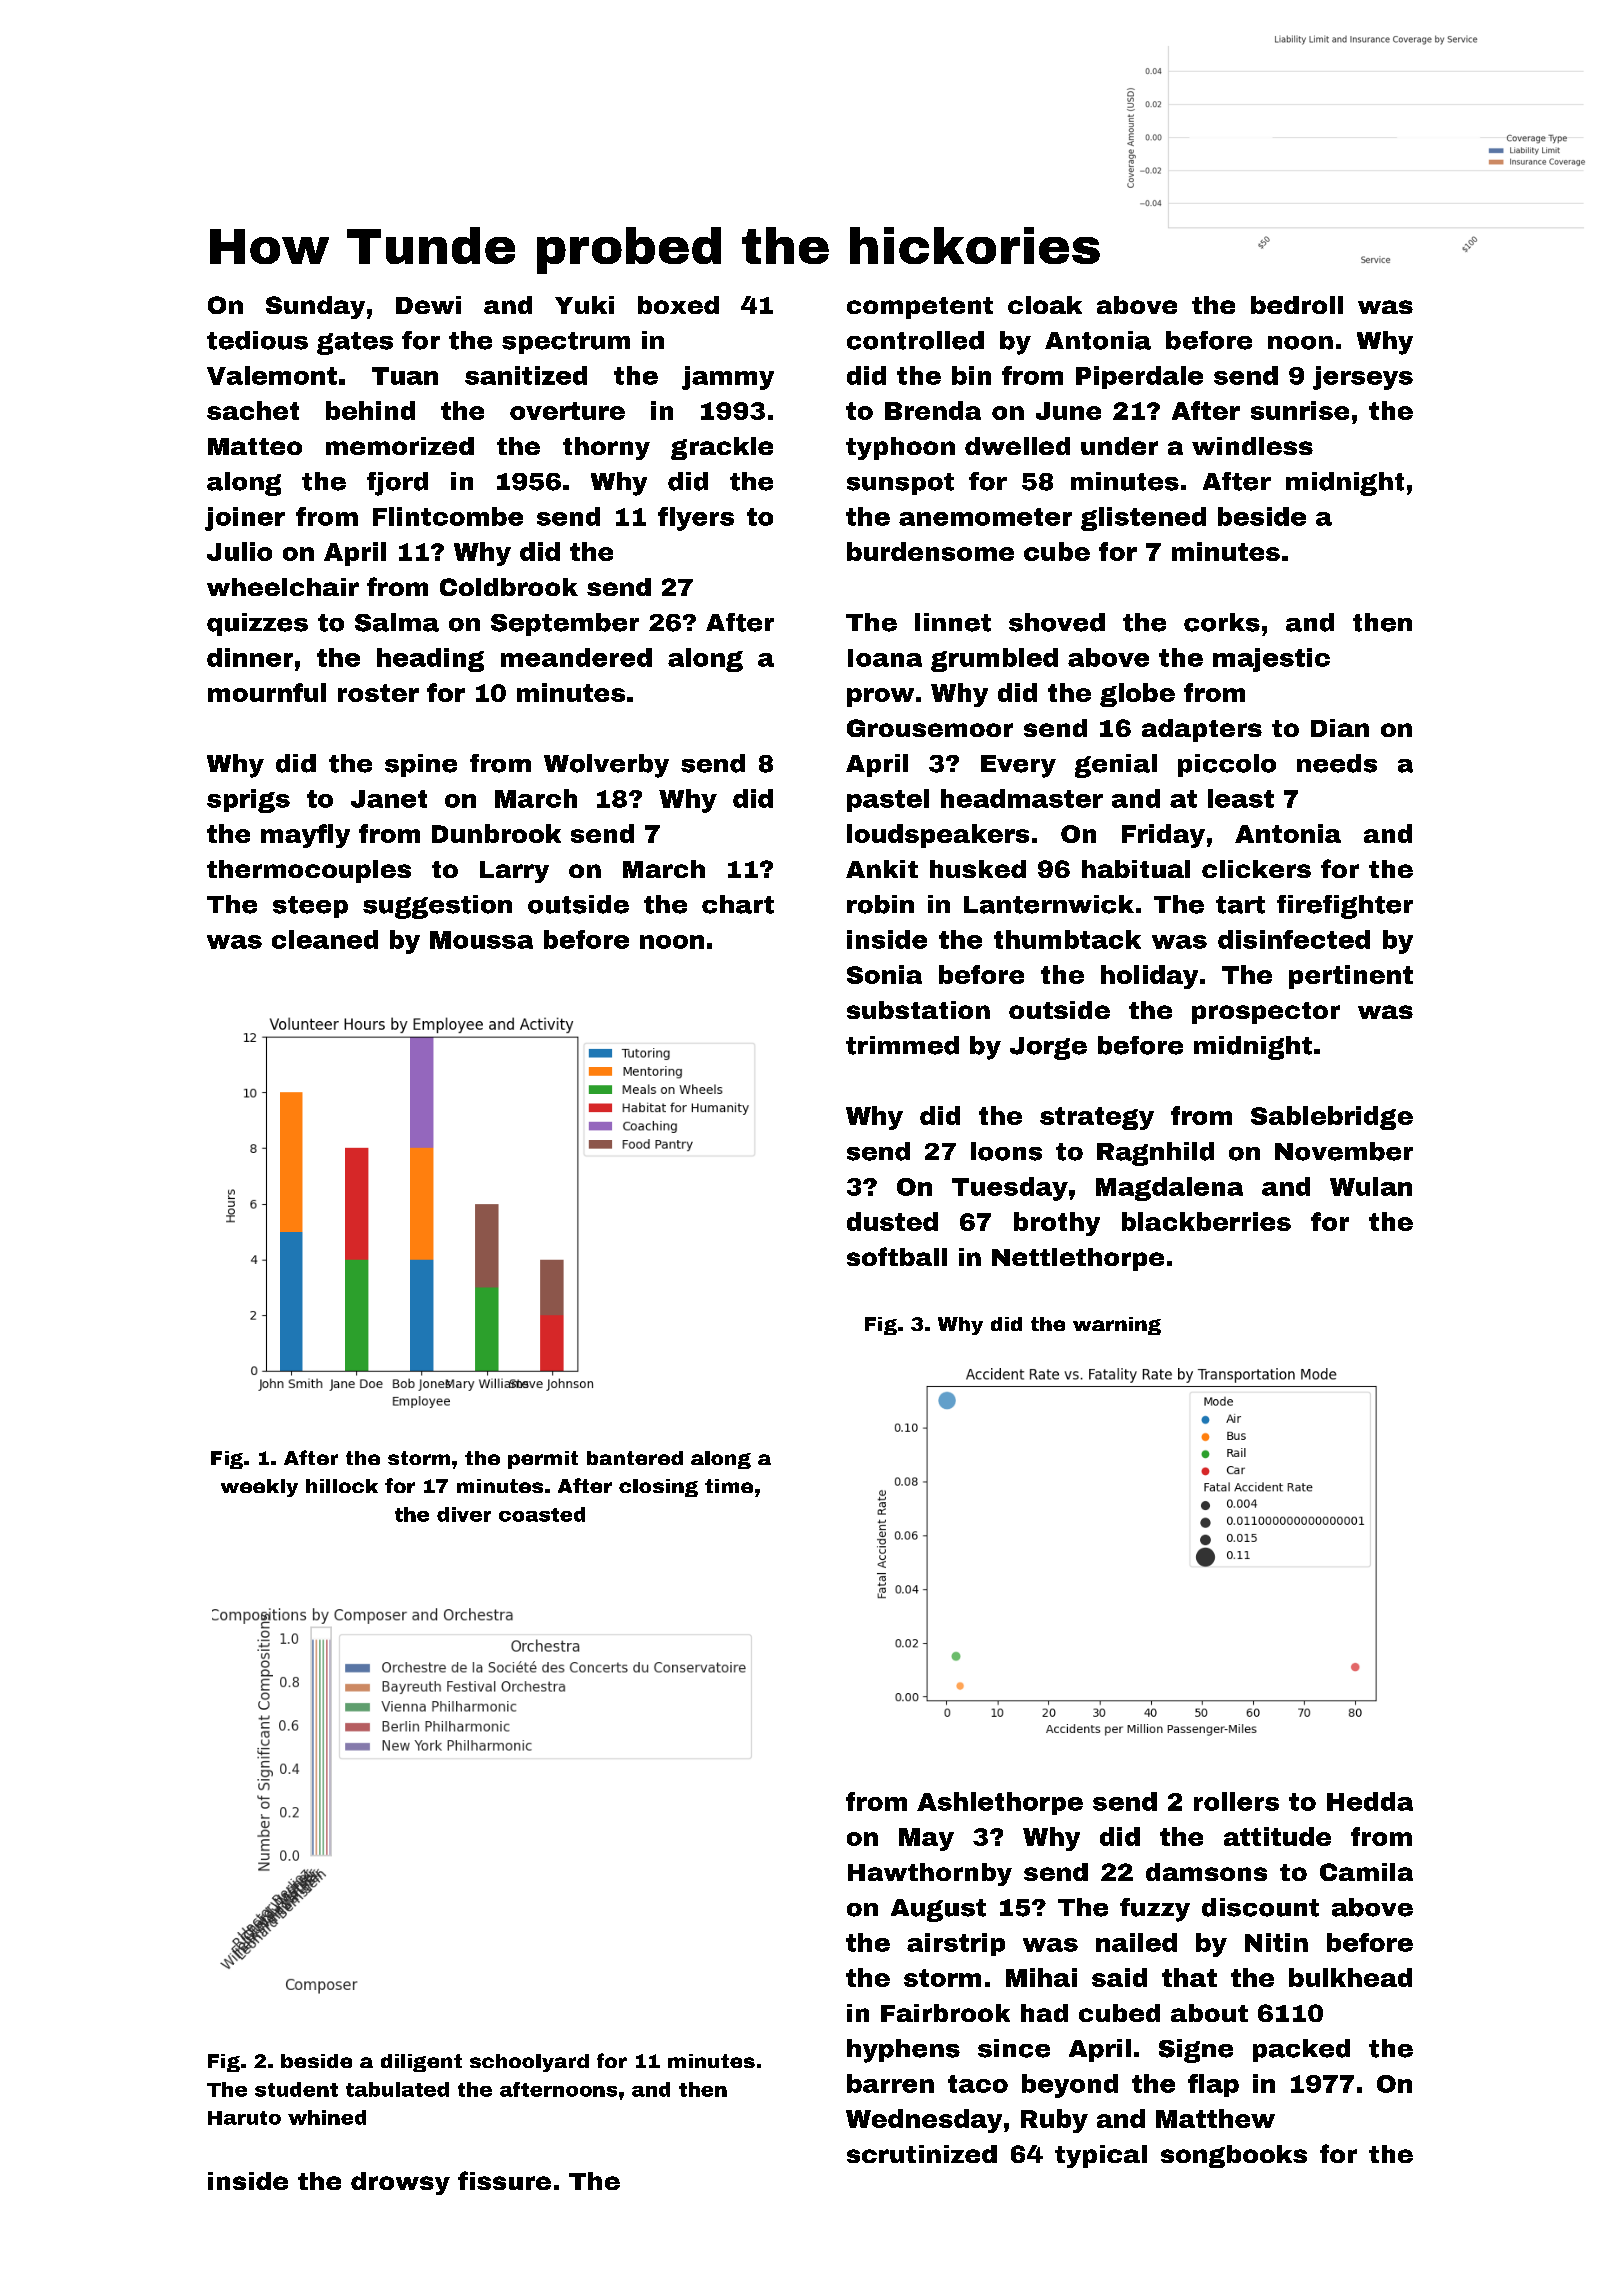  I want to click on dusted, so click(892, 1221).
